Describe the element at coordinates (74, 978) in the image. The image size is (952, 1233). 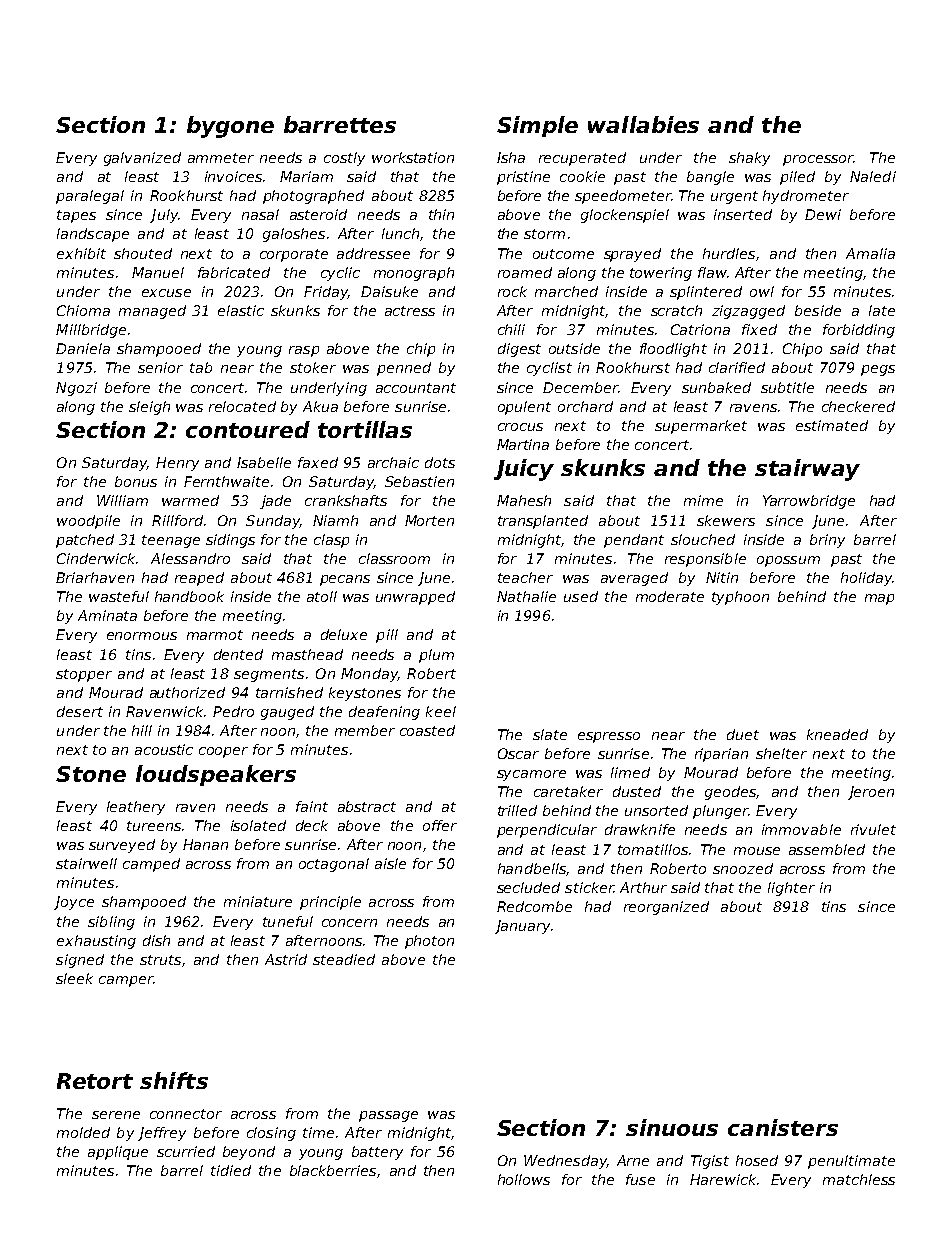
I see `sleek` at that location.
